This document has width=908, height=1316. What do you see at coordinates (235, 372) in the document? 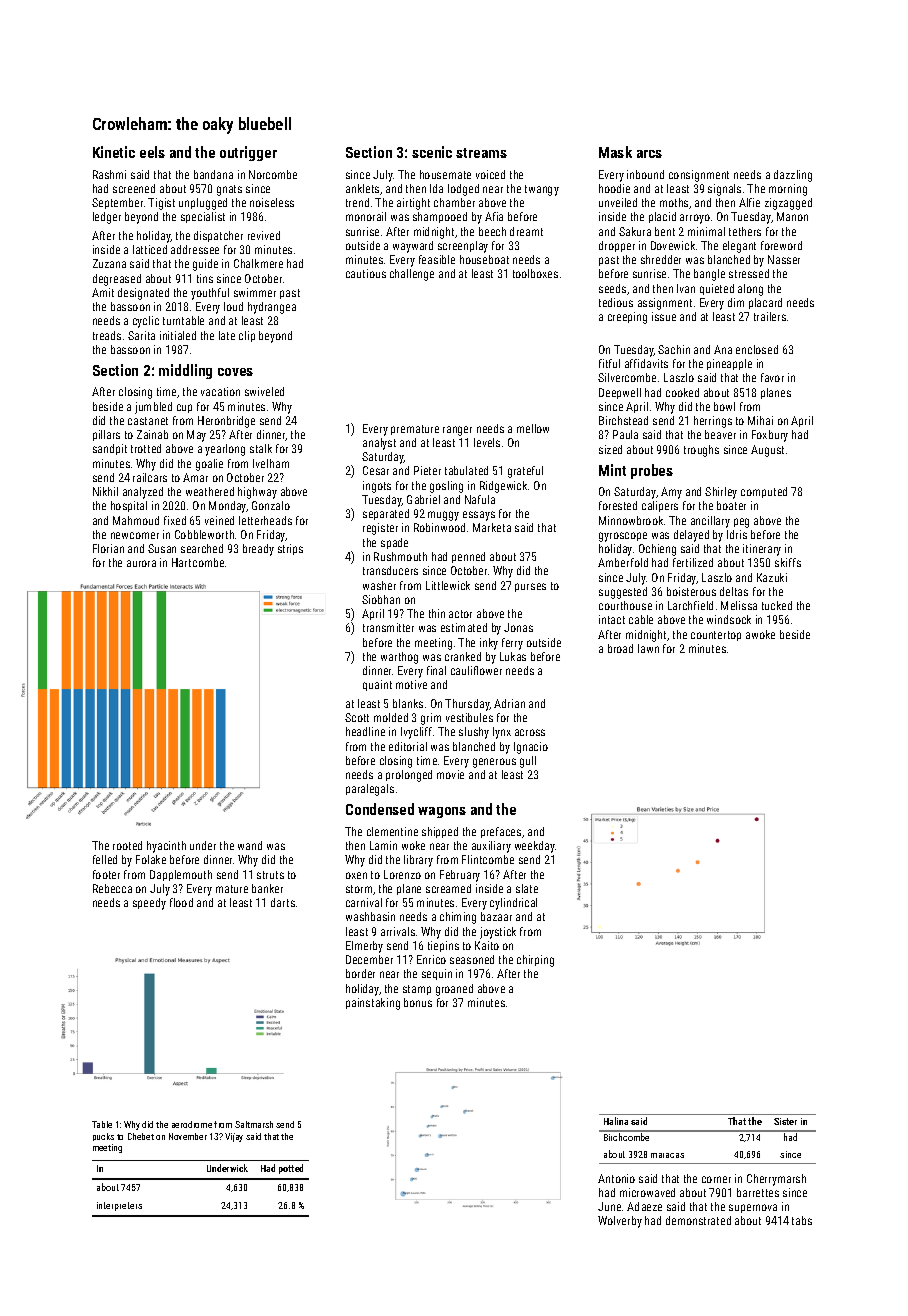
I see `coves` at bounding box center [235, 372].
